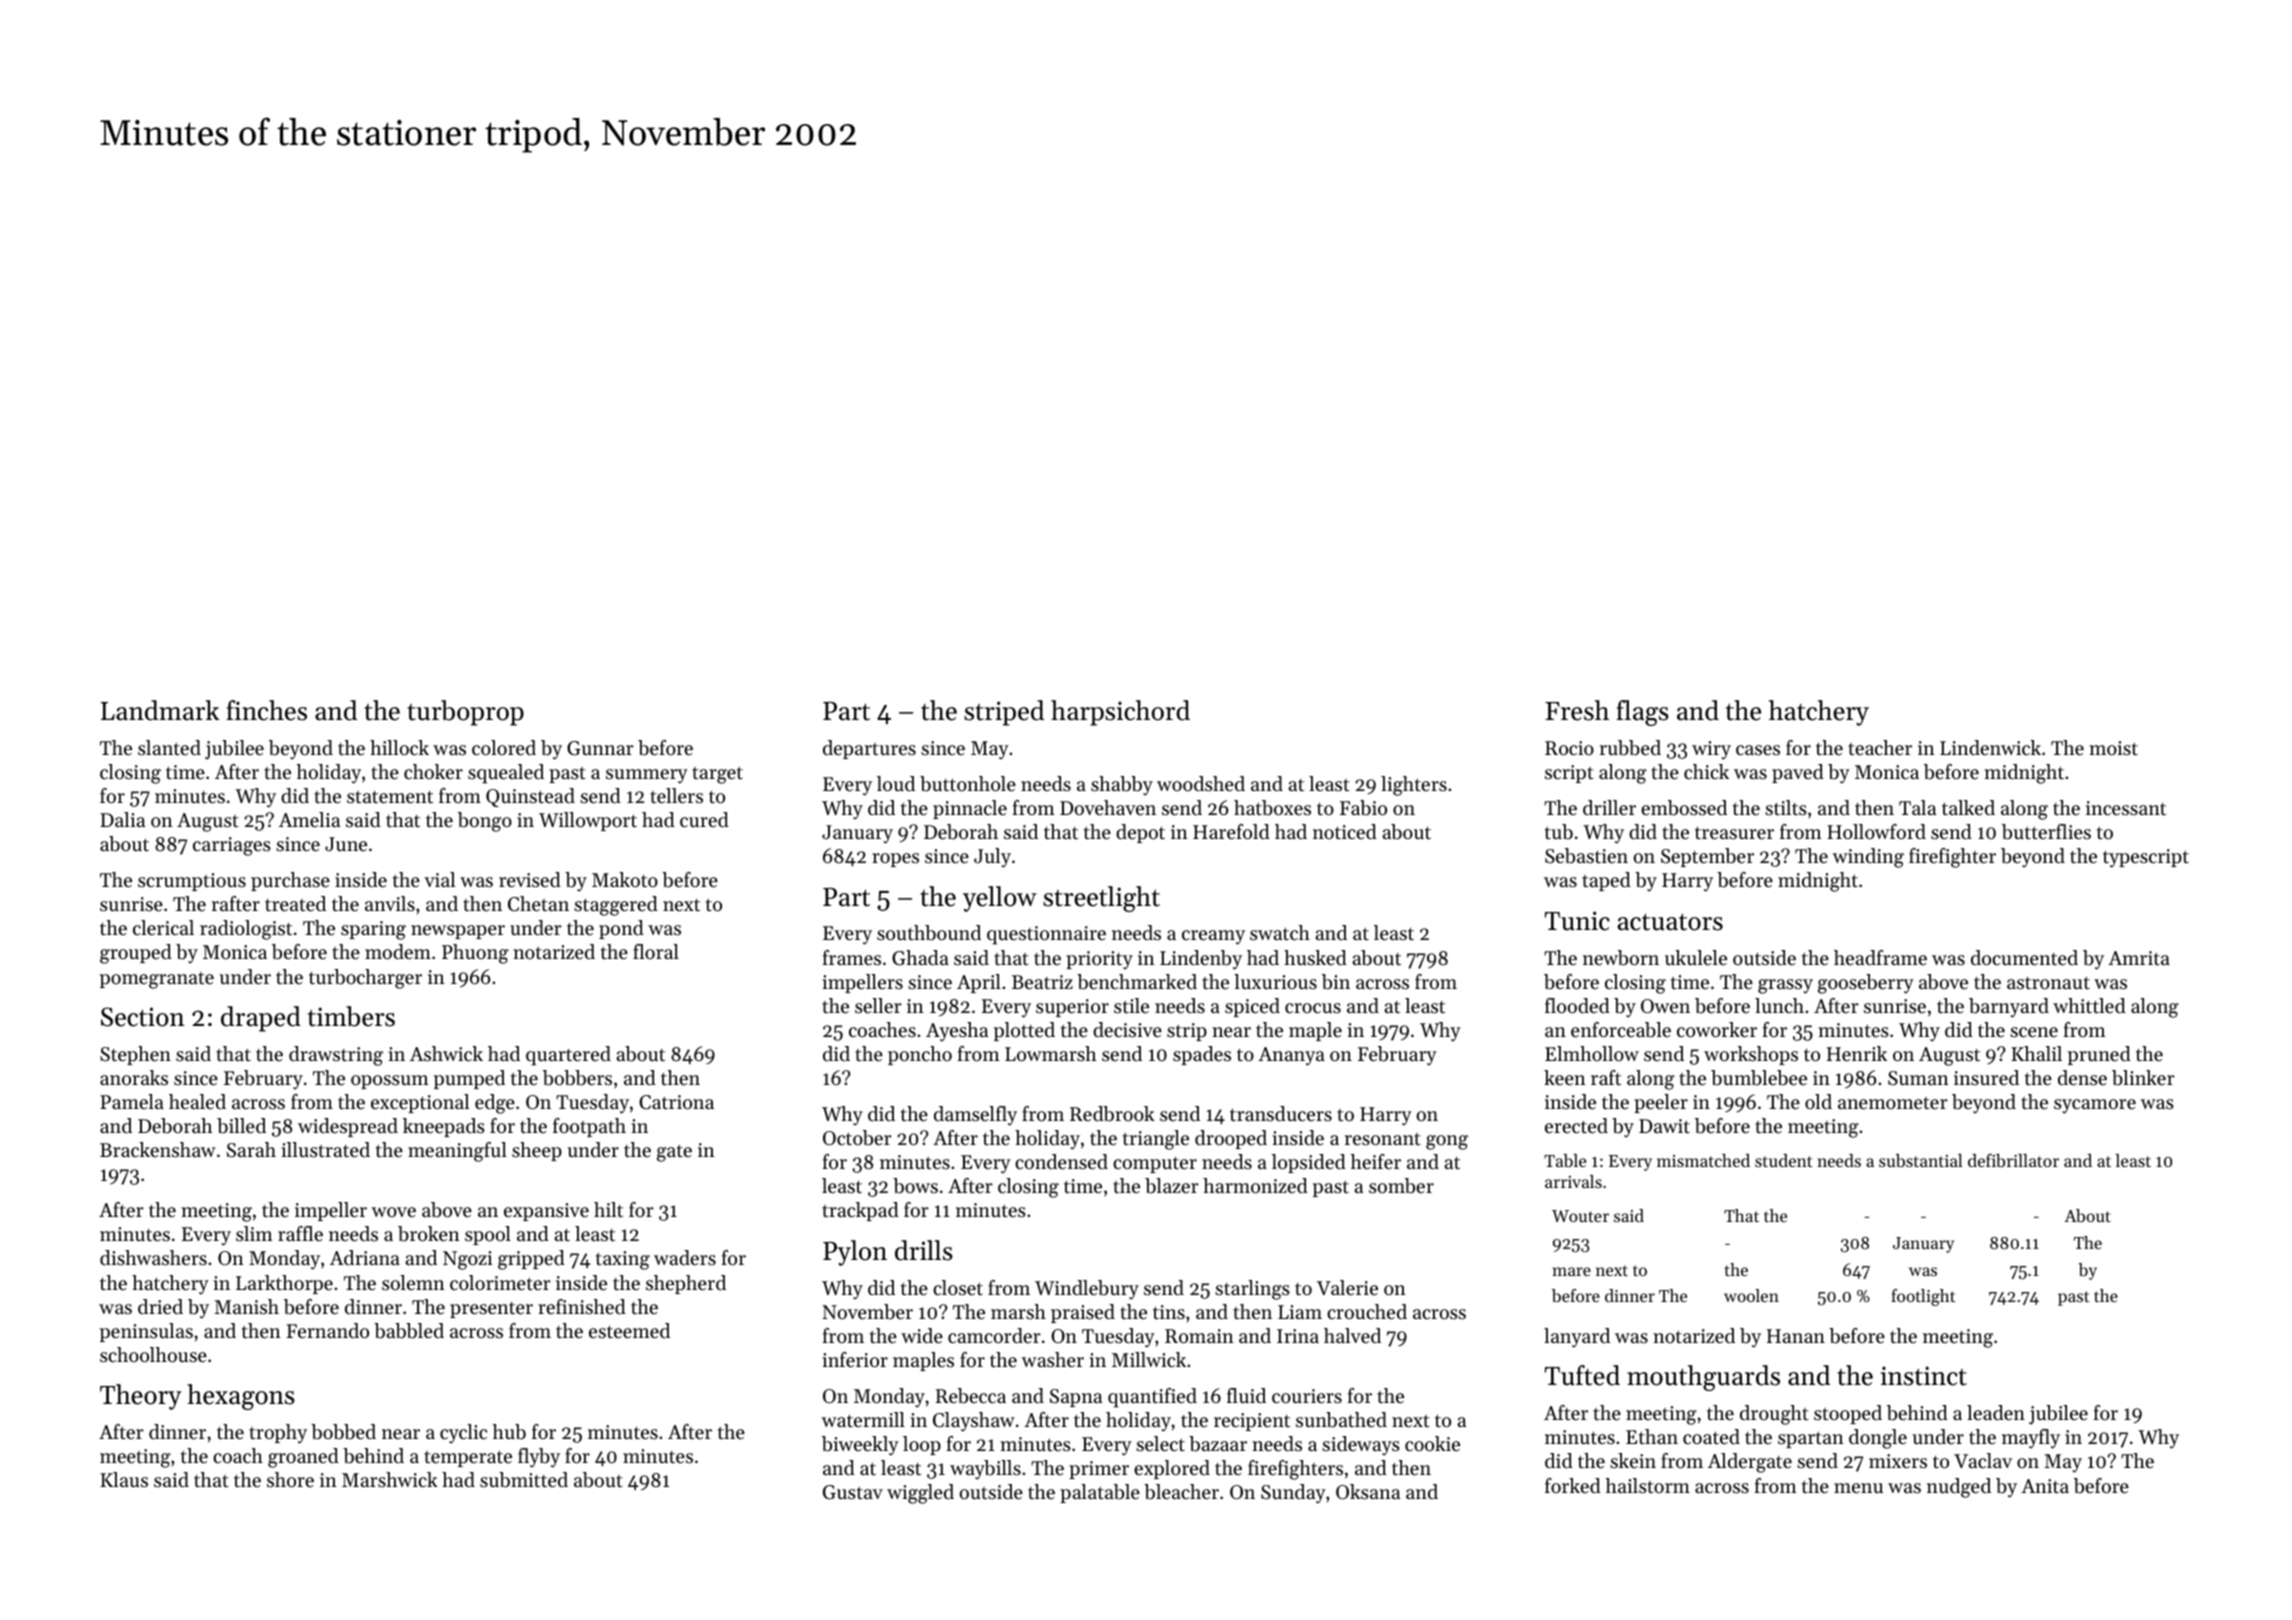 Image resolution: width=2292 pixels, height=1620 pixels. What do you see at coordinates (1300, 1312) in the screenshot?
I see `Liam` at bounding box center [1300, 1312].
